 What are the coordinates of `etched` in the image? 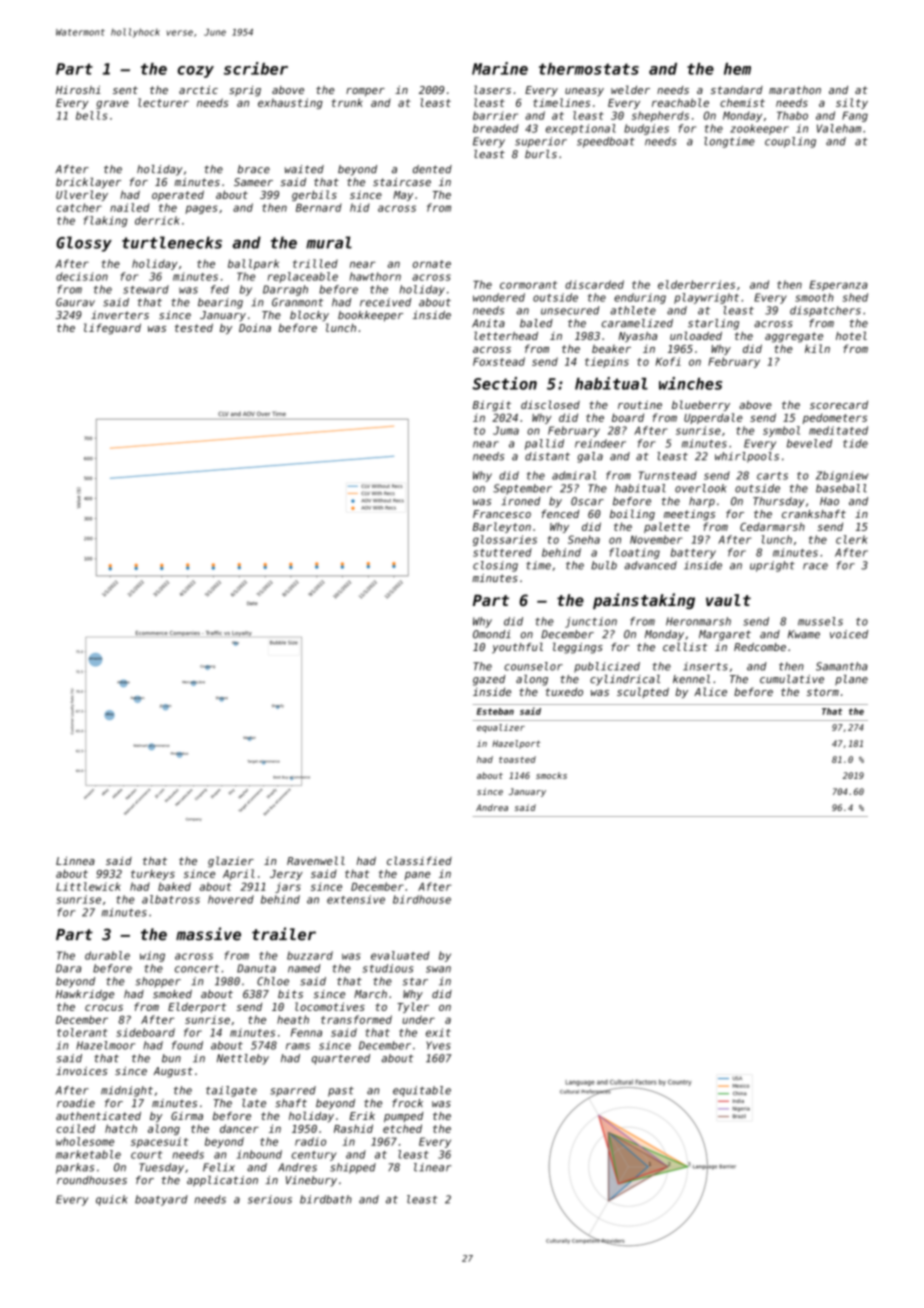 It's located at (402, 1128).
